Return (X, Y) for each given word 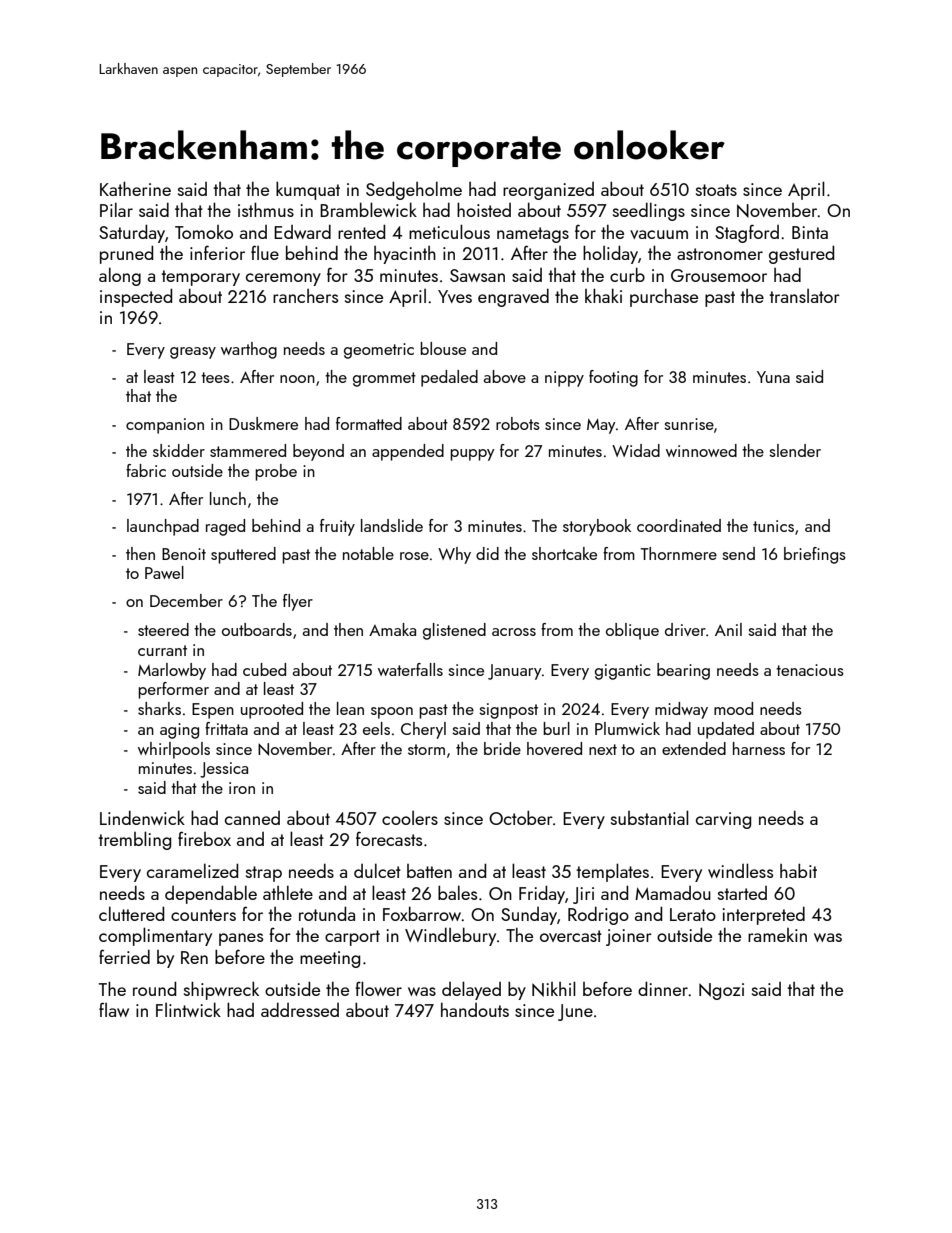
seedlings (649, 211)
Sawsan (477, 275)
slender (795, 450)
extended (694, 748)
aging (179, 731)
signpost (508, 711)
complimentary (155, 936)
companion (165, 426)
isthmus (266, 209)
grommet (384, 379)
